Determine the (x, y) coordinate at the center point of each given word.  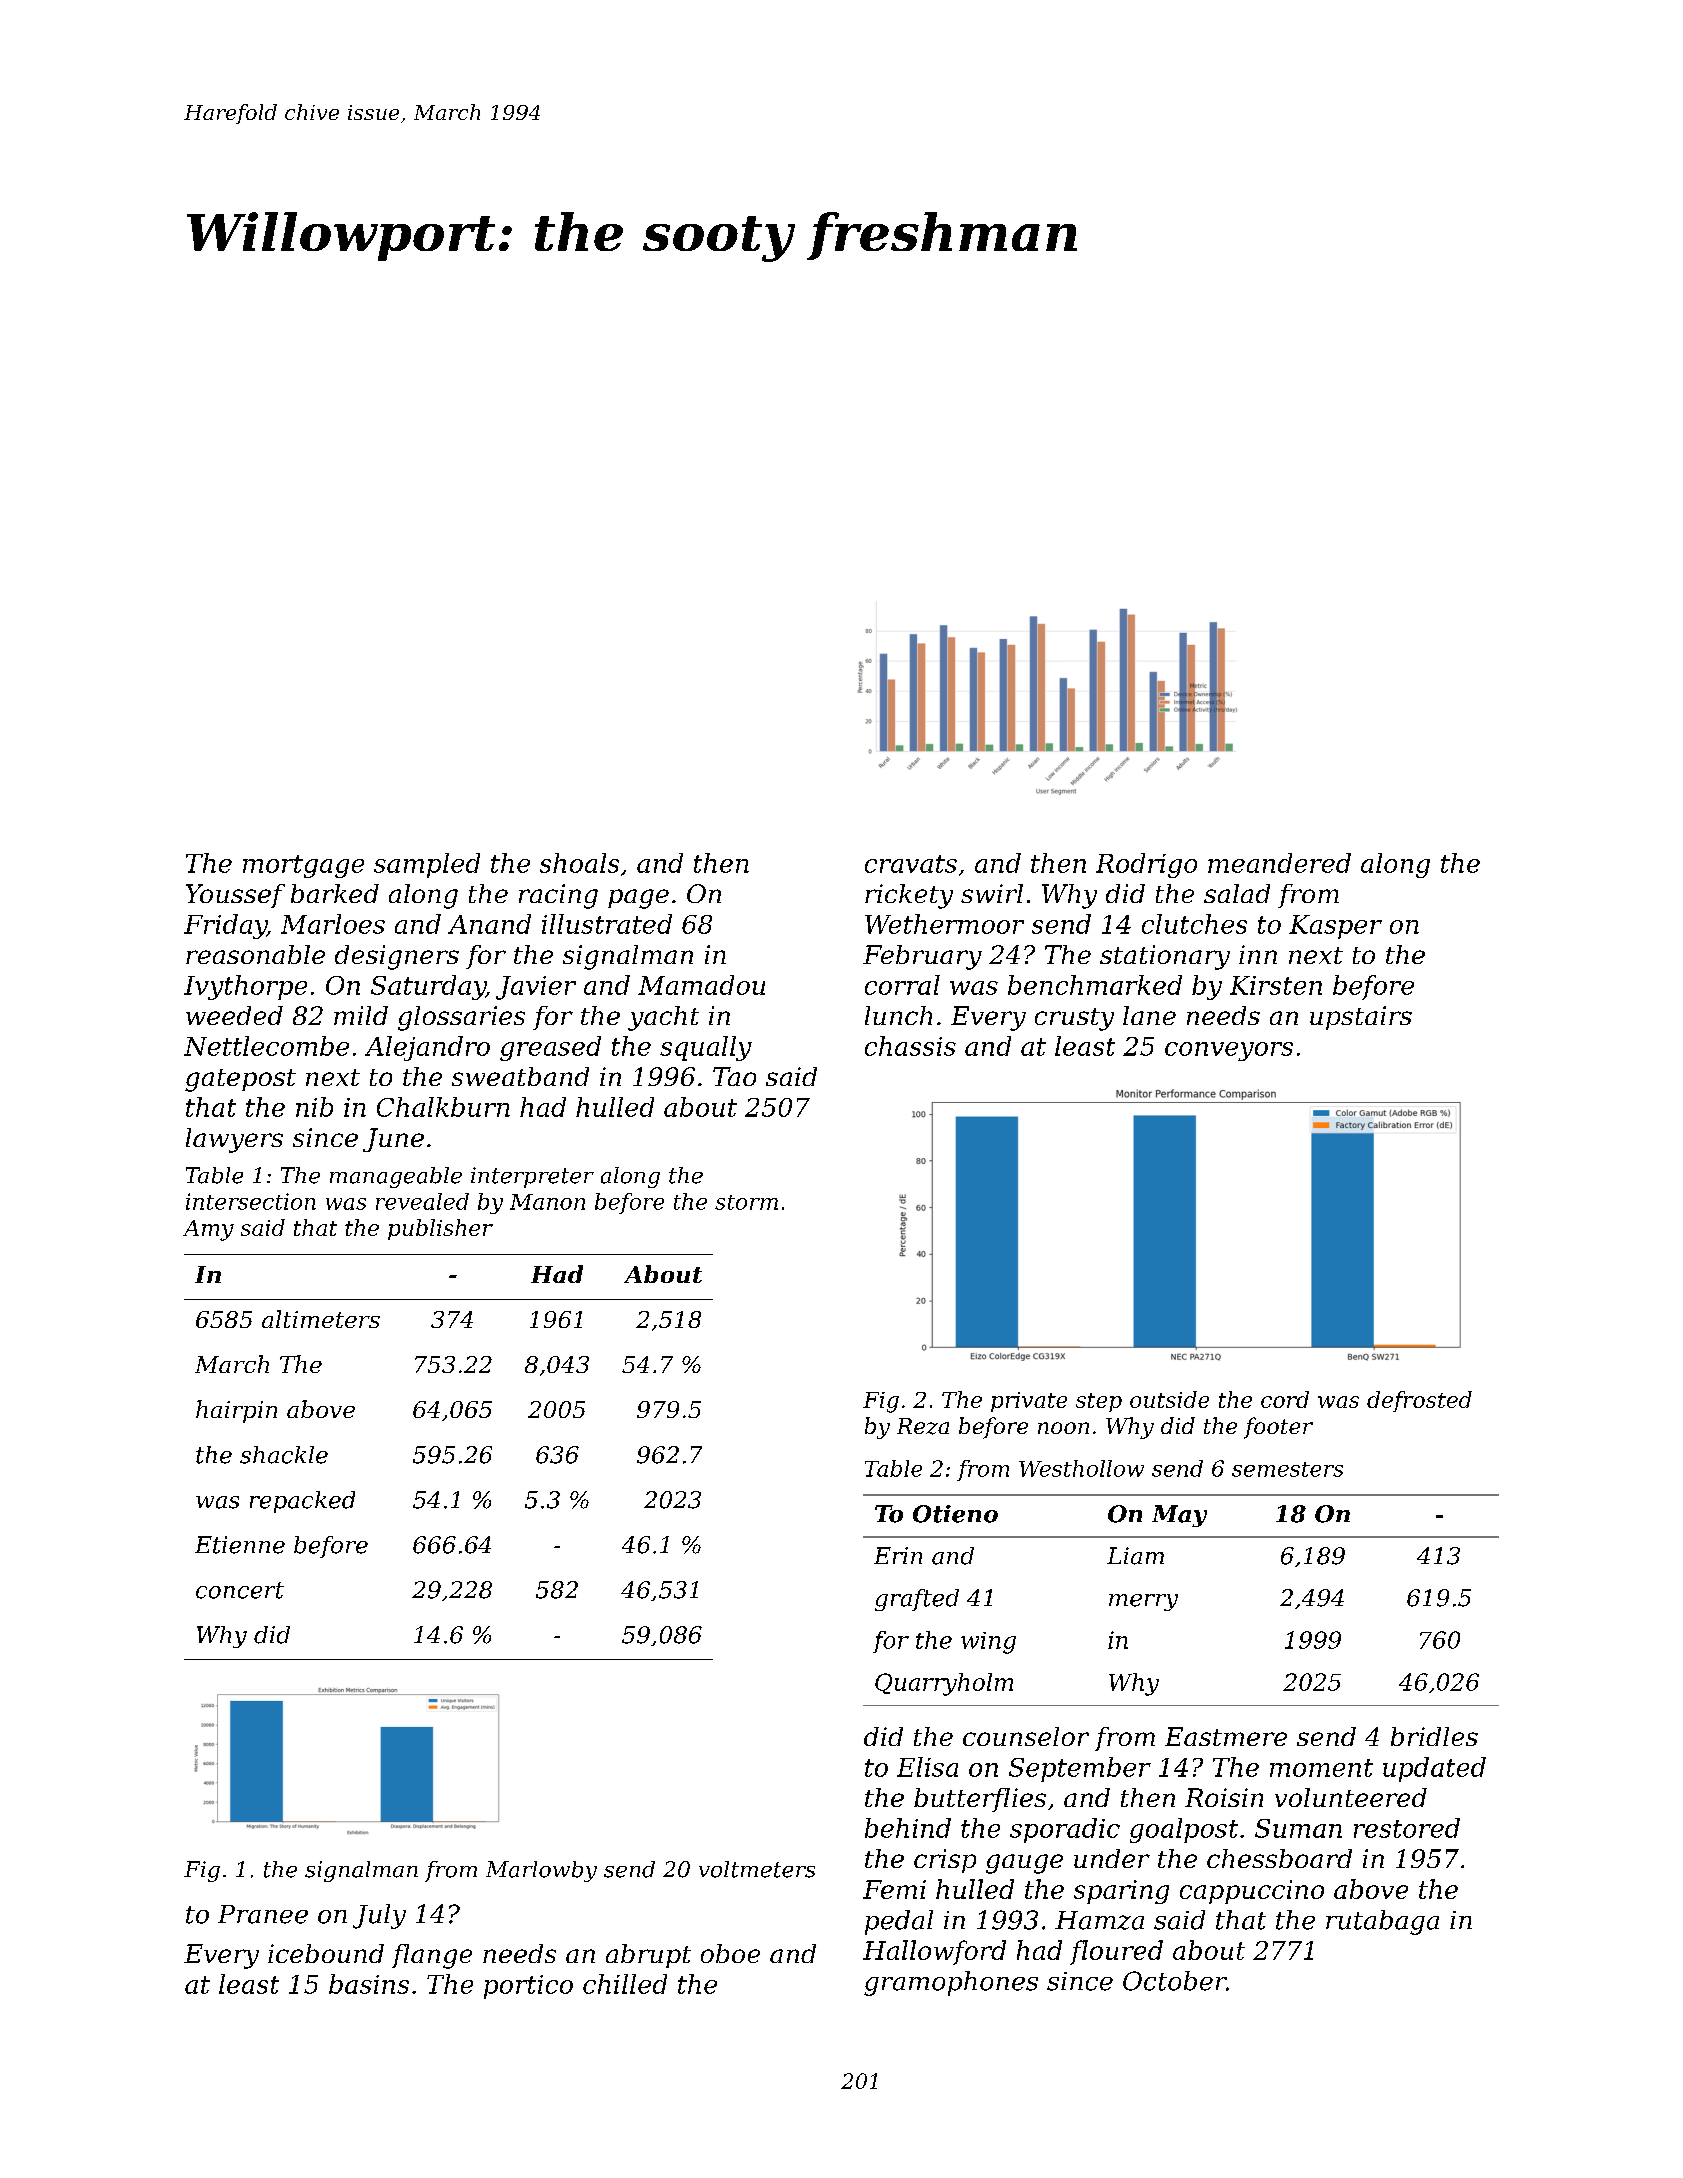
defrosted (1419, 1401)
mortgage (303, 866)
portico (528, 1987)
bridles (1434, 1736)
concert (240, 1590)
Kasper (1335, 927)
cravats (911, 864)
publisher (440, 1229)
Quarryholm (944, 1684)
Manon (547, 1202)
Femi (894, 1889)
